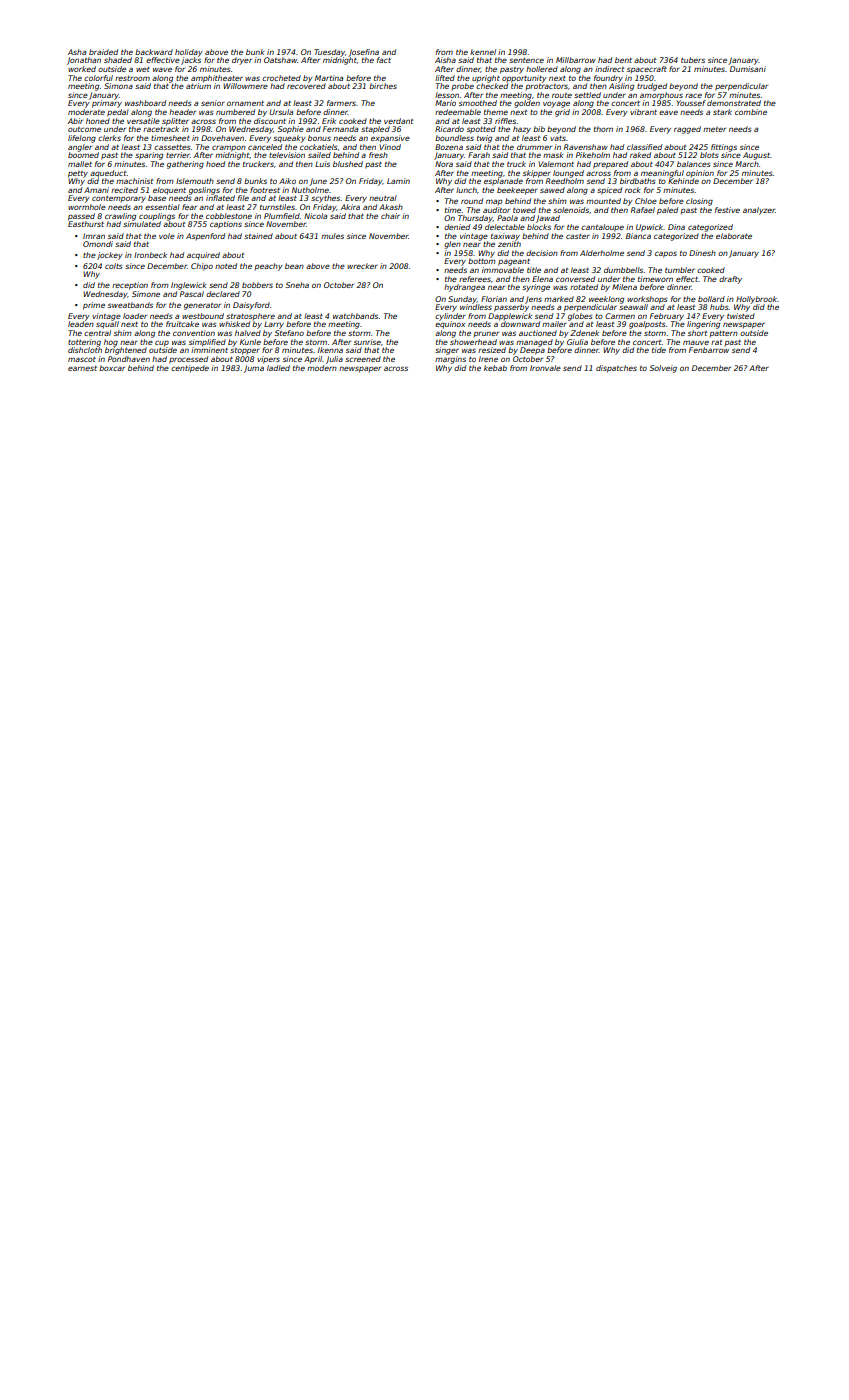  I want to click on hoed, so click(215, 164).
